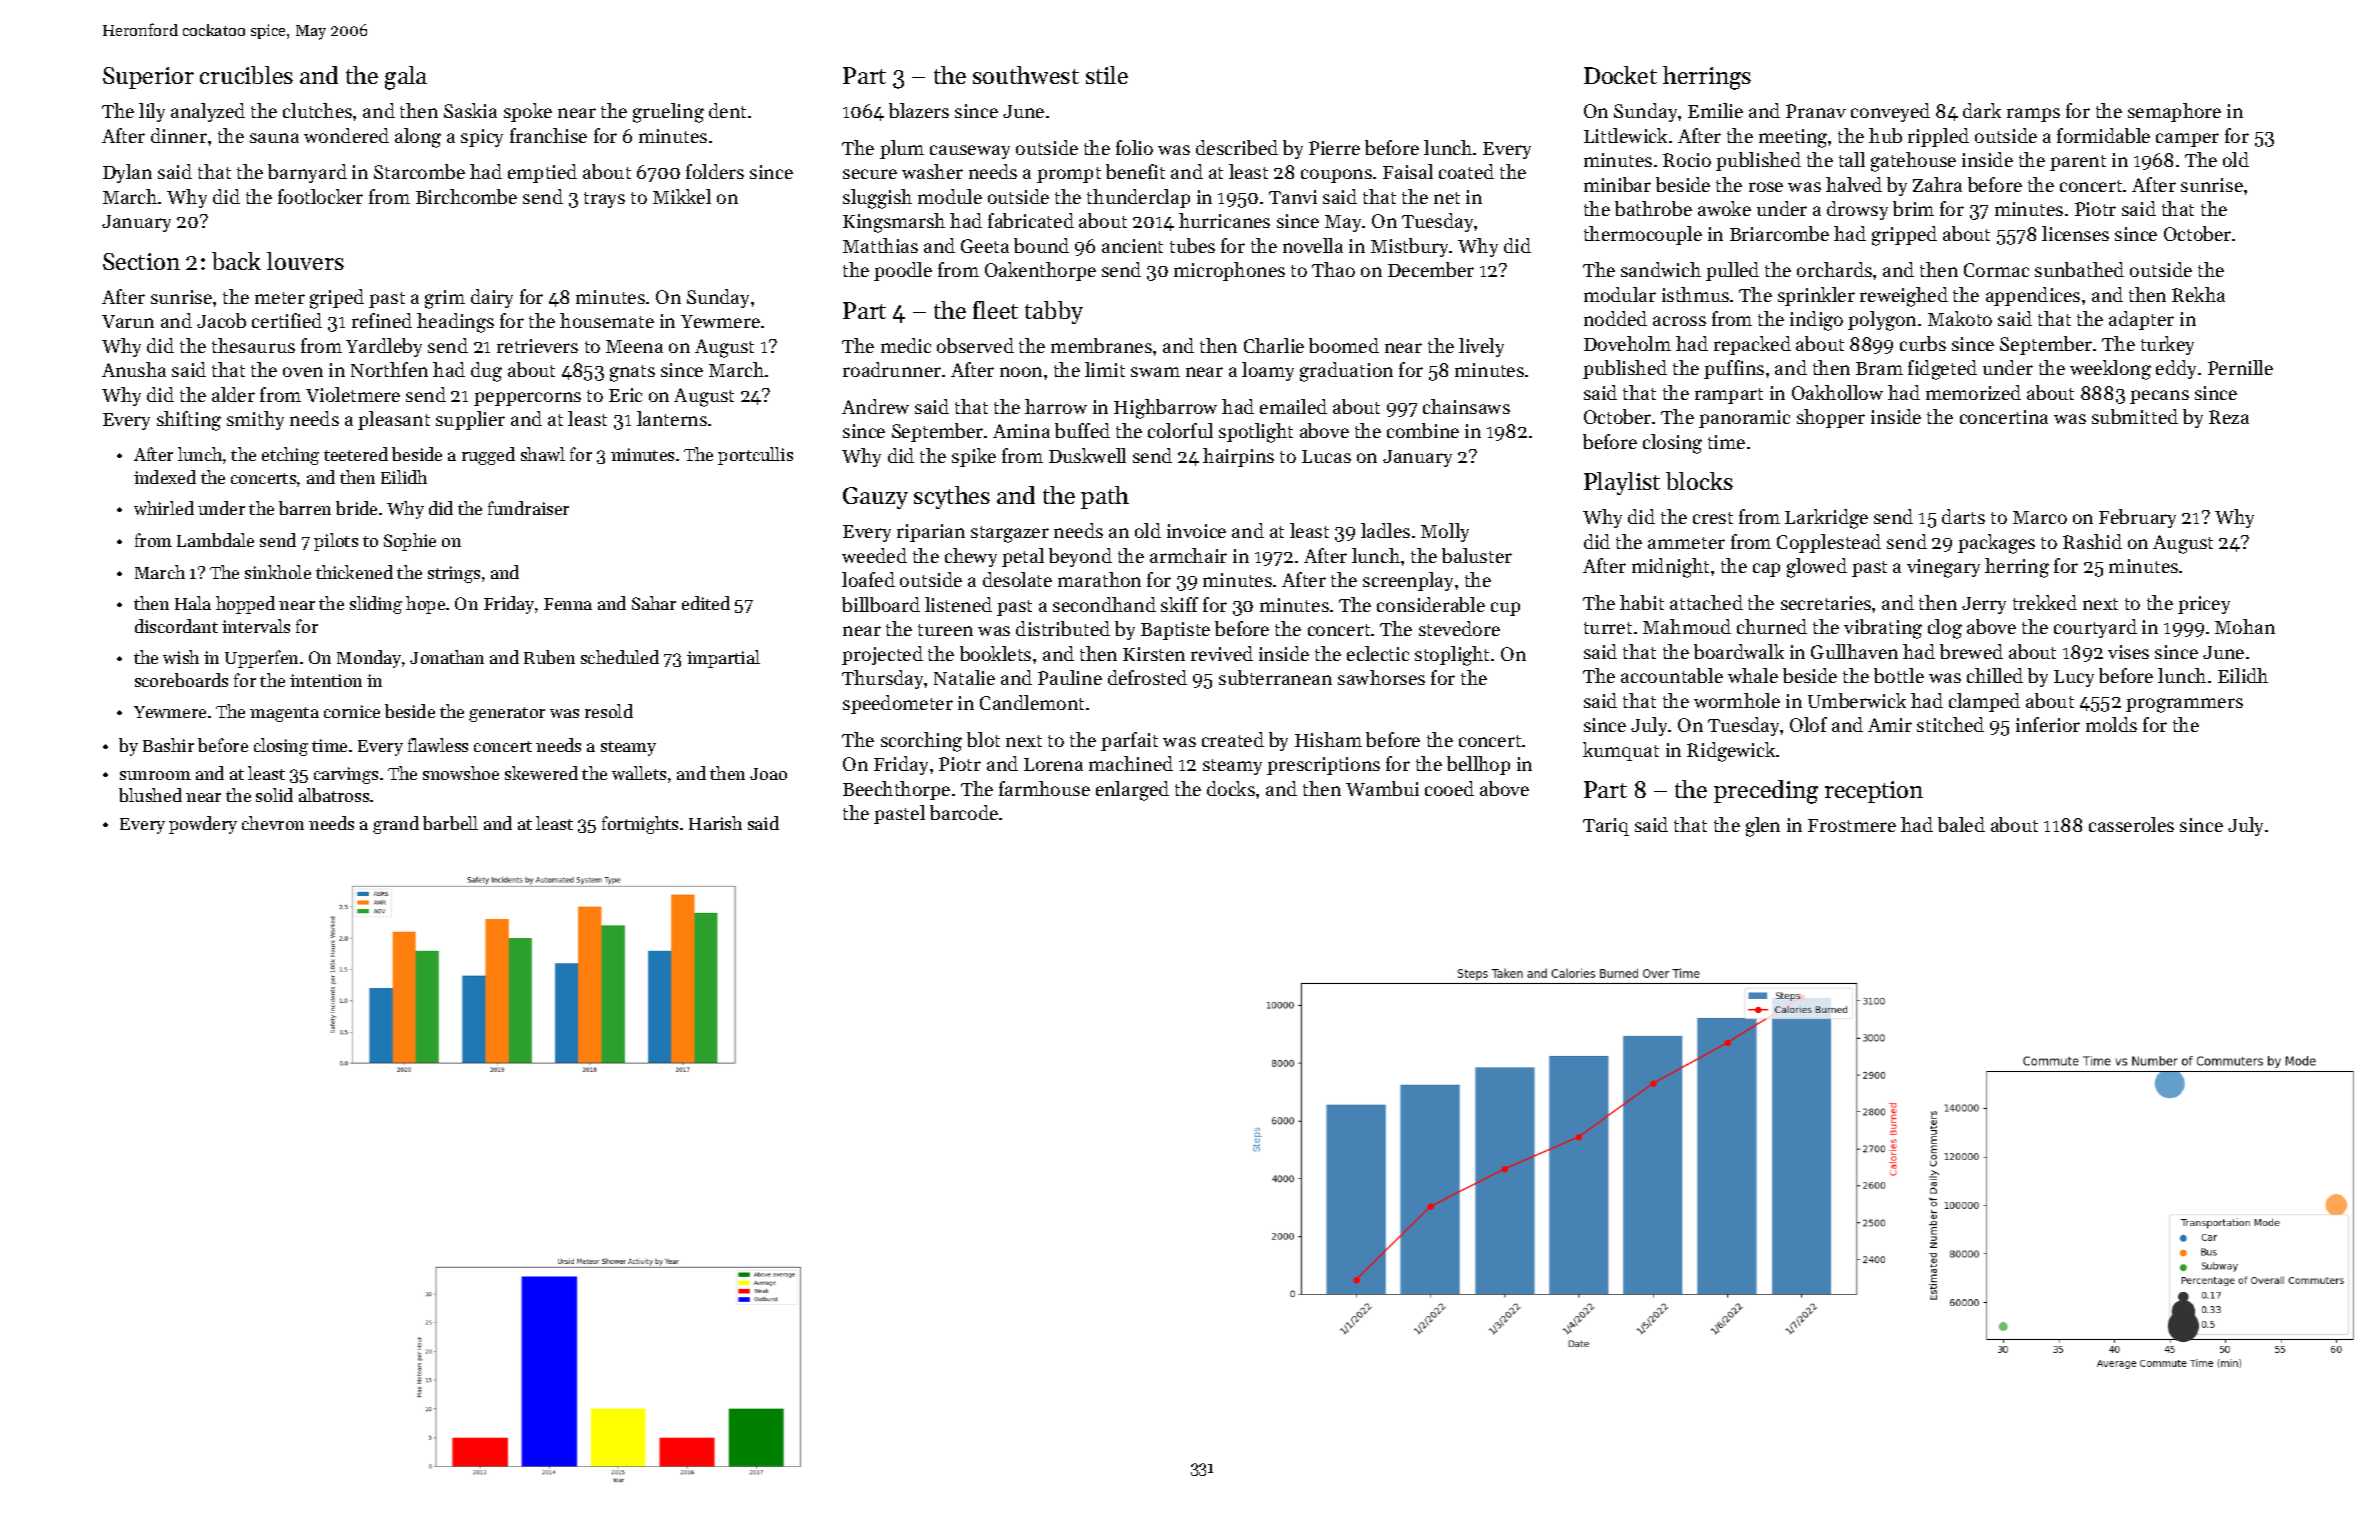 This page has height=1540, width=2380. What do you see at coordinates (620, 657) in the page?
I see `scheduled` at bounding box center [620, 657].
